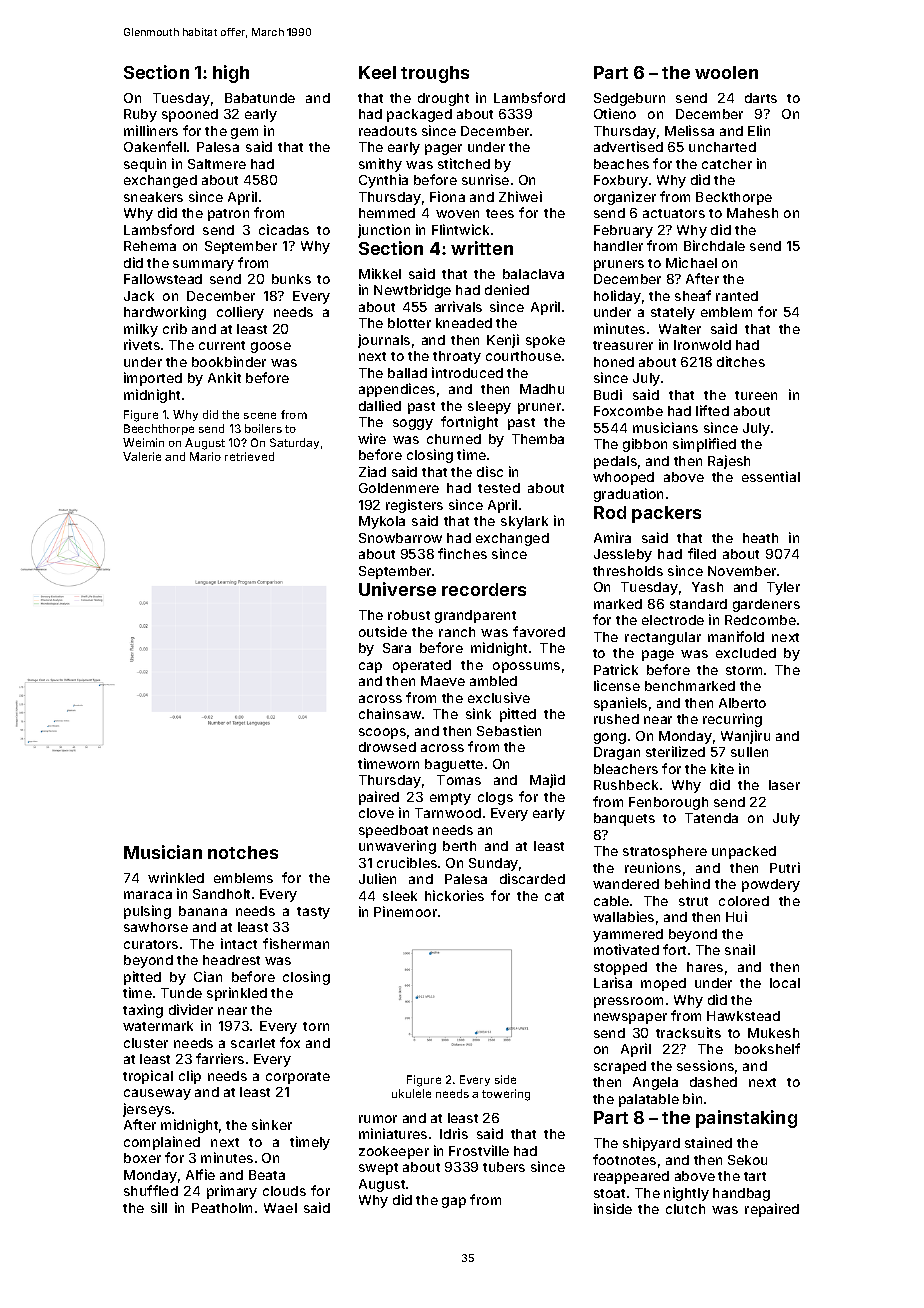  Describe the element at coordinates (705, 967) in the document. I see `hares` at that location.
